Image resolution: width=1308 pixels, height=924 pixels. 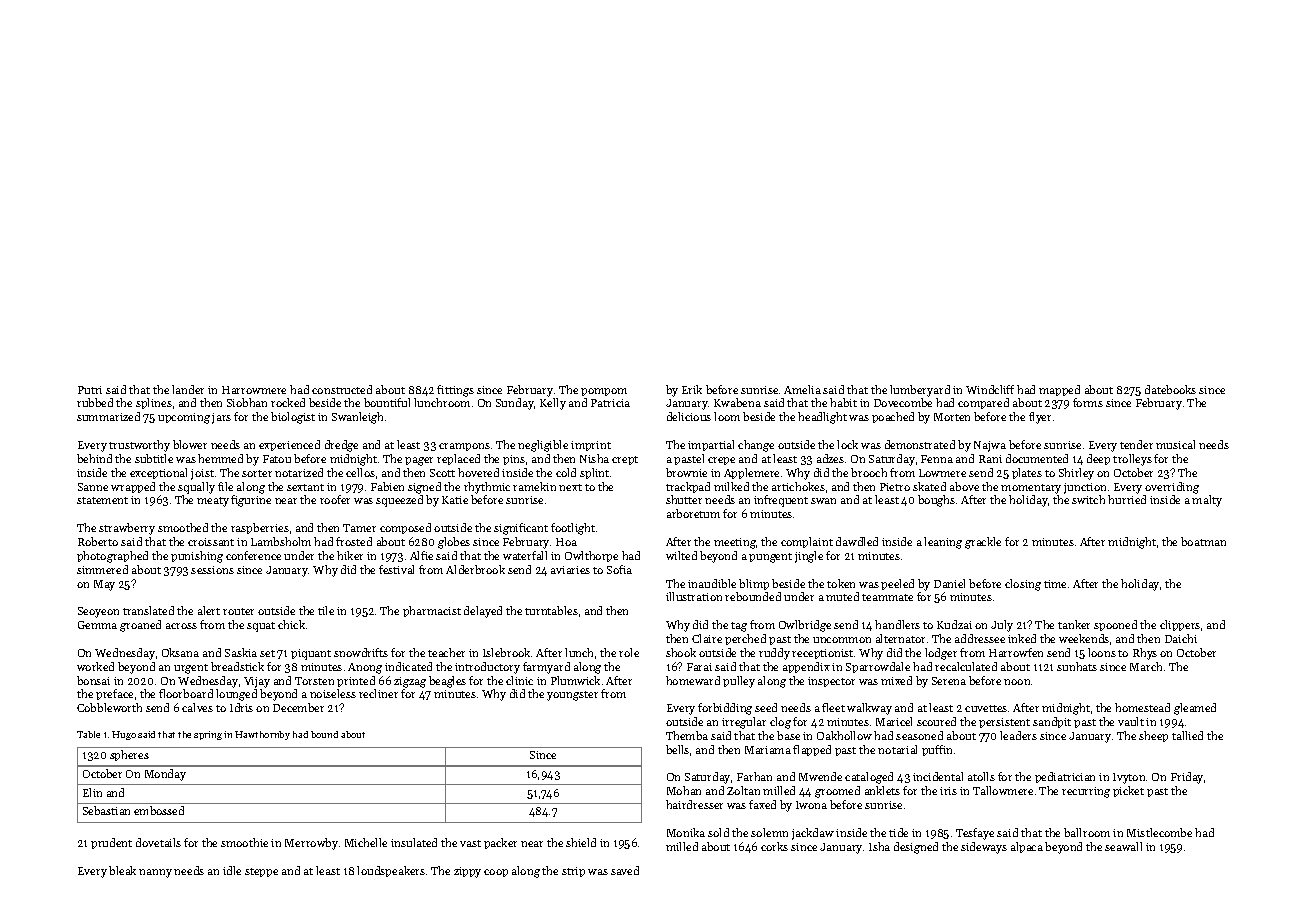 What do you see at coordinates (1203, 541) in the image?
I see `boatman` at bounding box center [1203, 541].
